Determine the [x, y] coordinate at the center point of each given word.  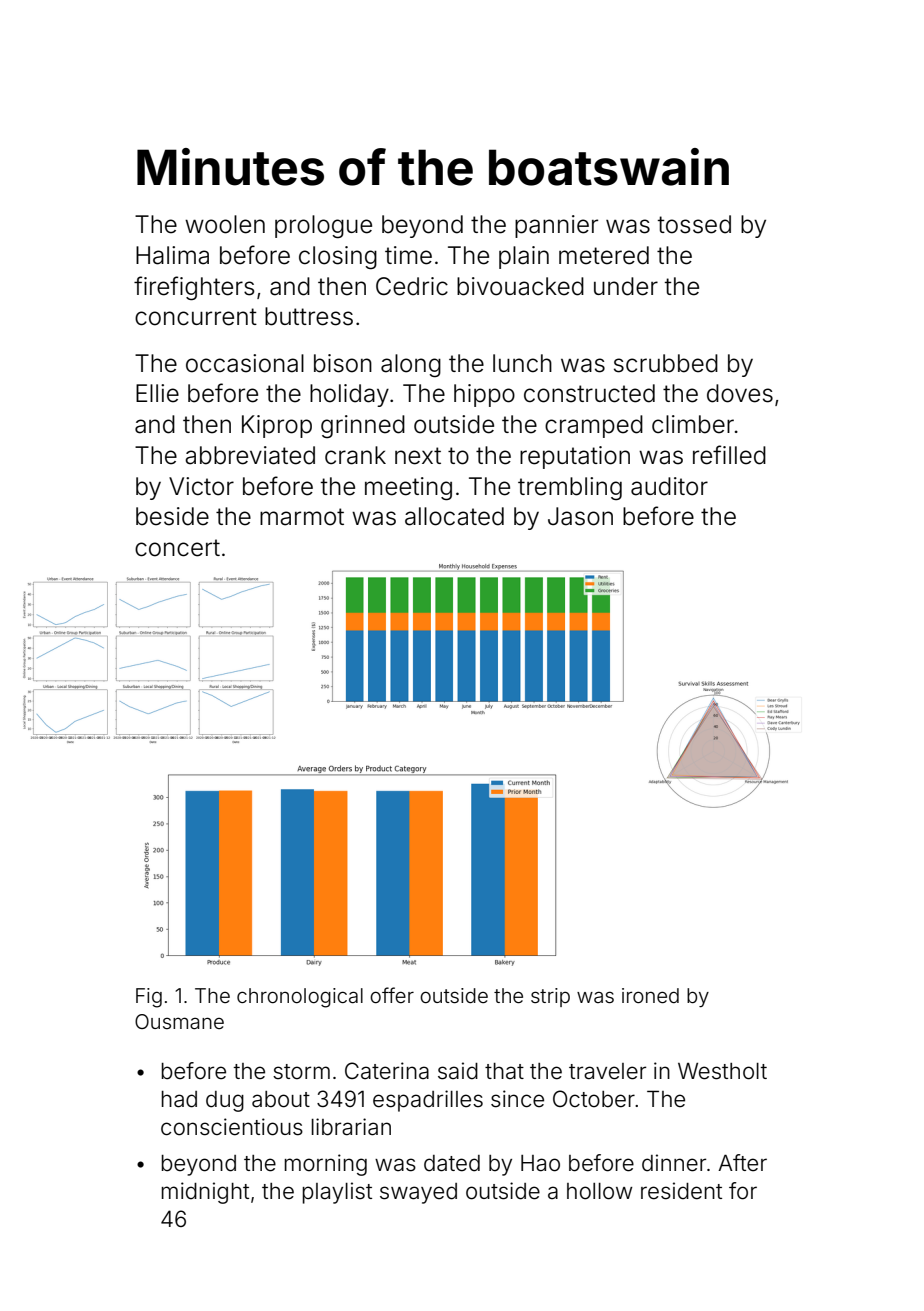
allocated [454, 516]
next [418, 456]
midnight [205, 1193]
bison [343, 363]
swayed [418, 1193]
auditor [669, 486]
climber [693, 424]
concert [177, 548]
